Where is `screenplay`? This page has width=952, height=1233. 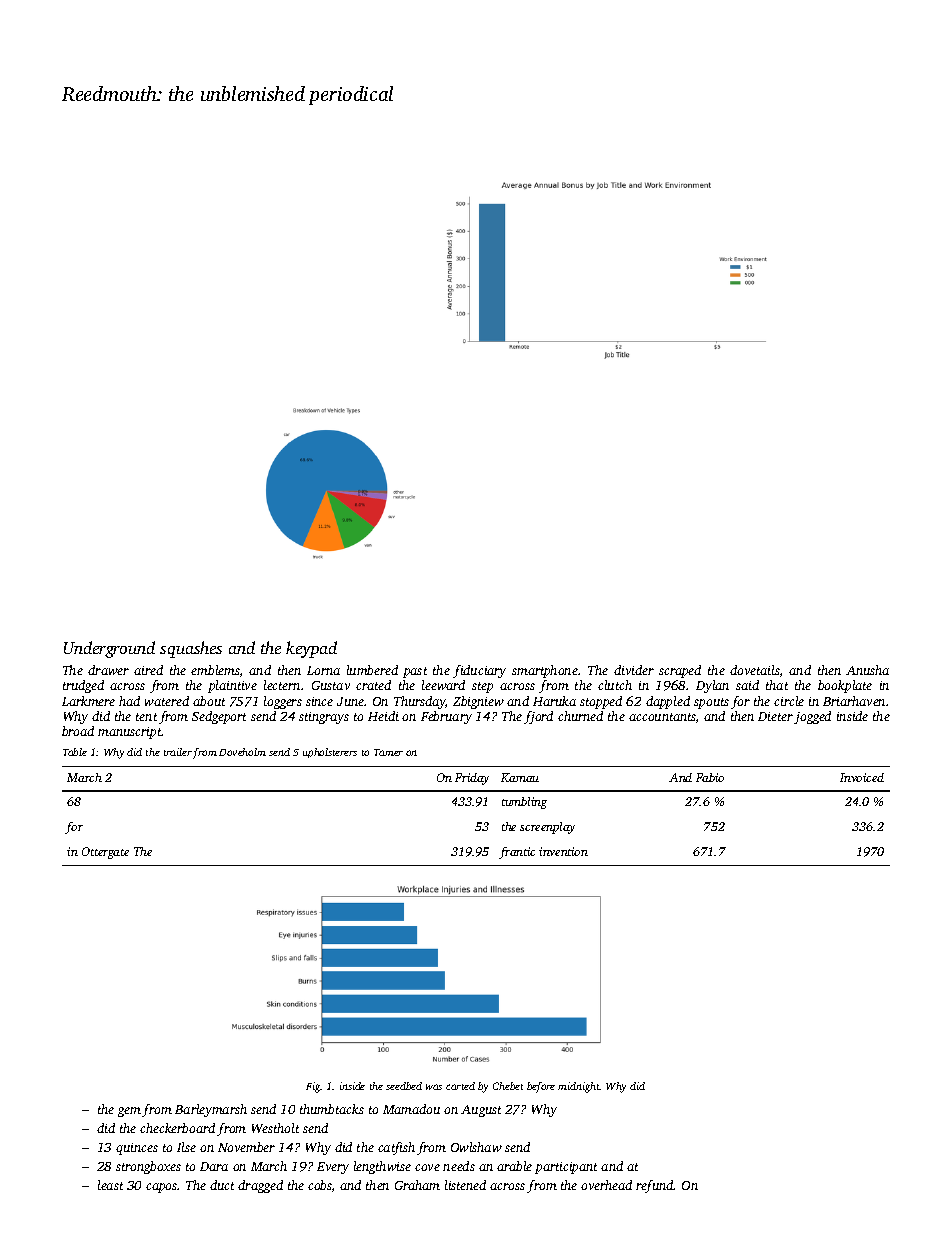 screenplay is located at coordinates (547, 828).
